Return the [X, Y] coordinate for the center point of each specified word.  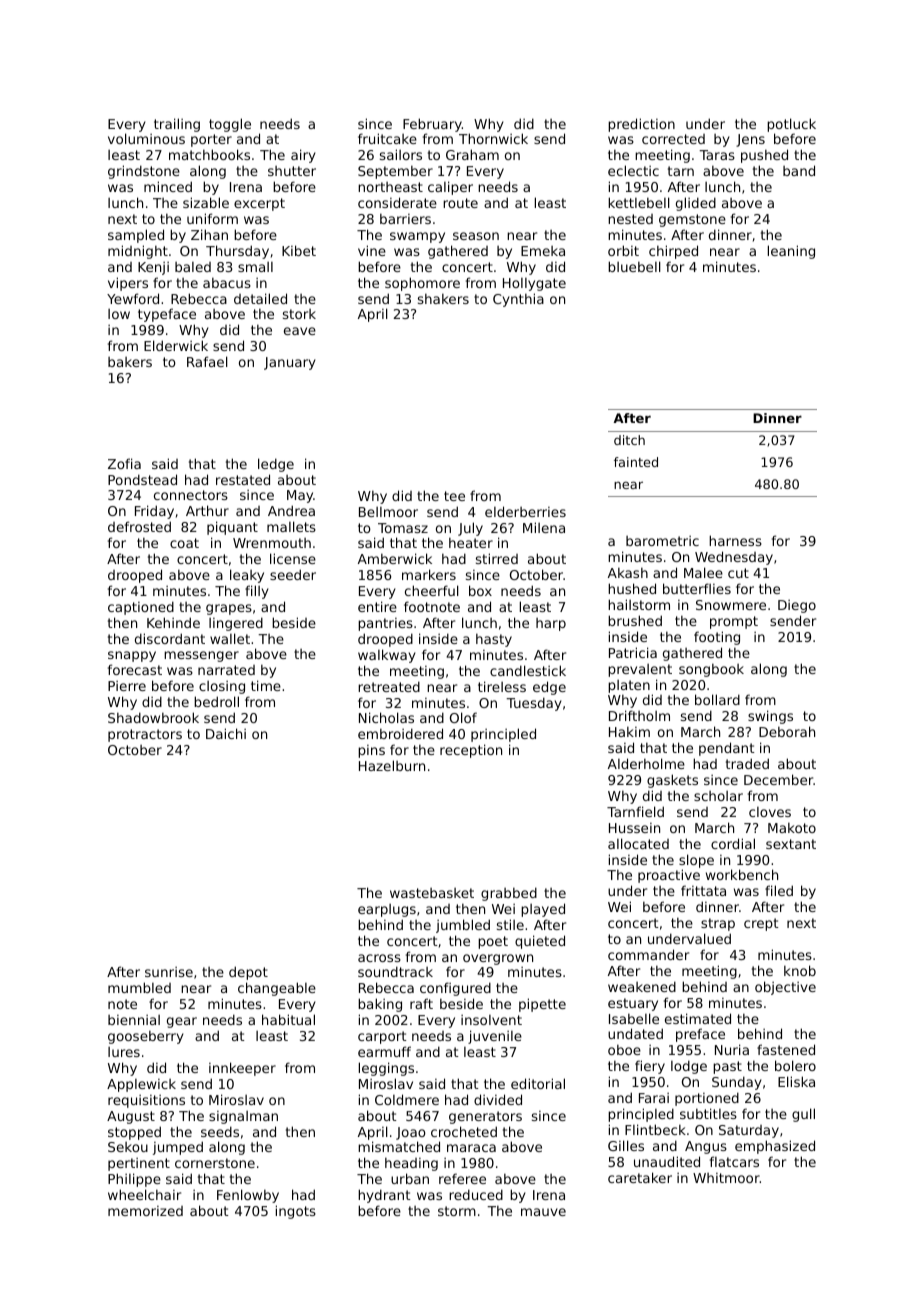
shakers [443, 298]
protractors [145, 735]
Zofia [124, 463]
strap [718, 924]
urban [410, 1178]
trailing [177, 125]
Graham [472, 154]
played [543, 910]
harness [735, 540]
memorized [145, 1211]
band [799, 170]
